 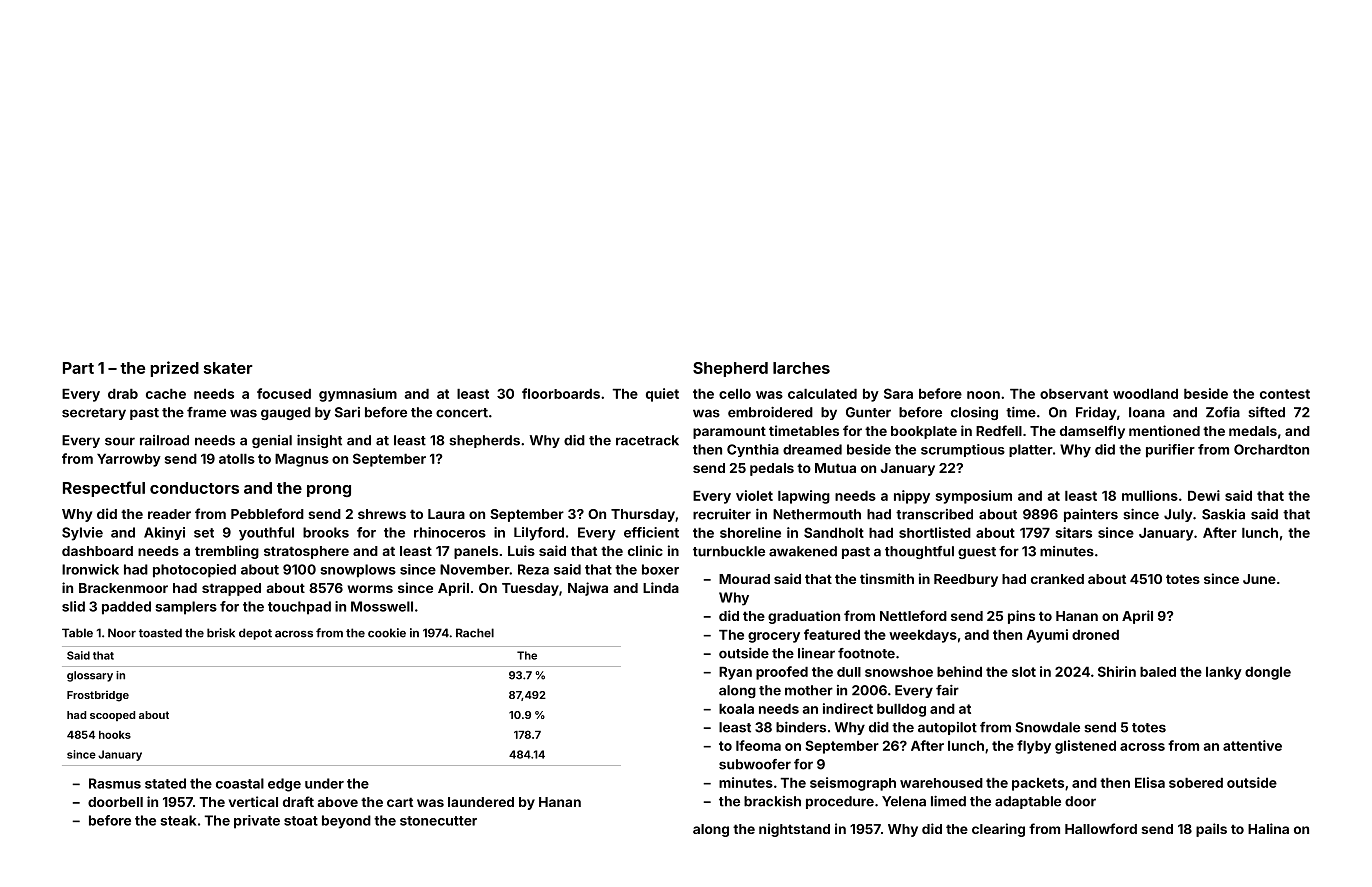 What do you see at coordinates (735, 673) in the document?
I see `Ryan` at bounding box center [735, 673].
